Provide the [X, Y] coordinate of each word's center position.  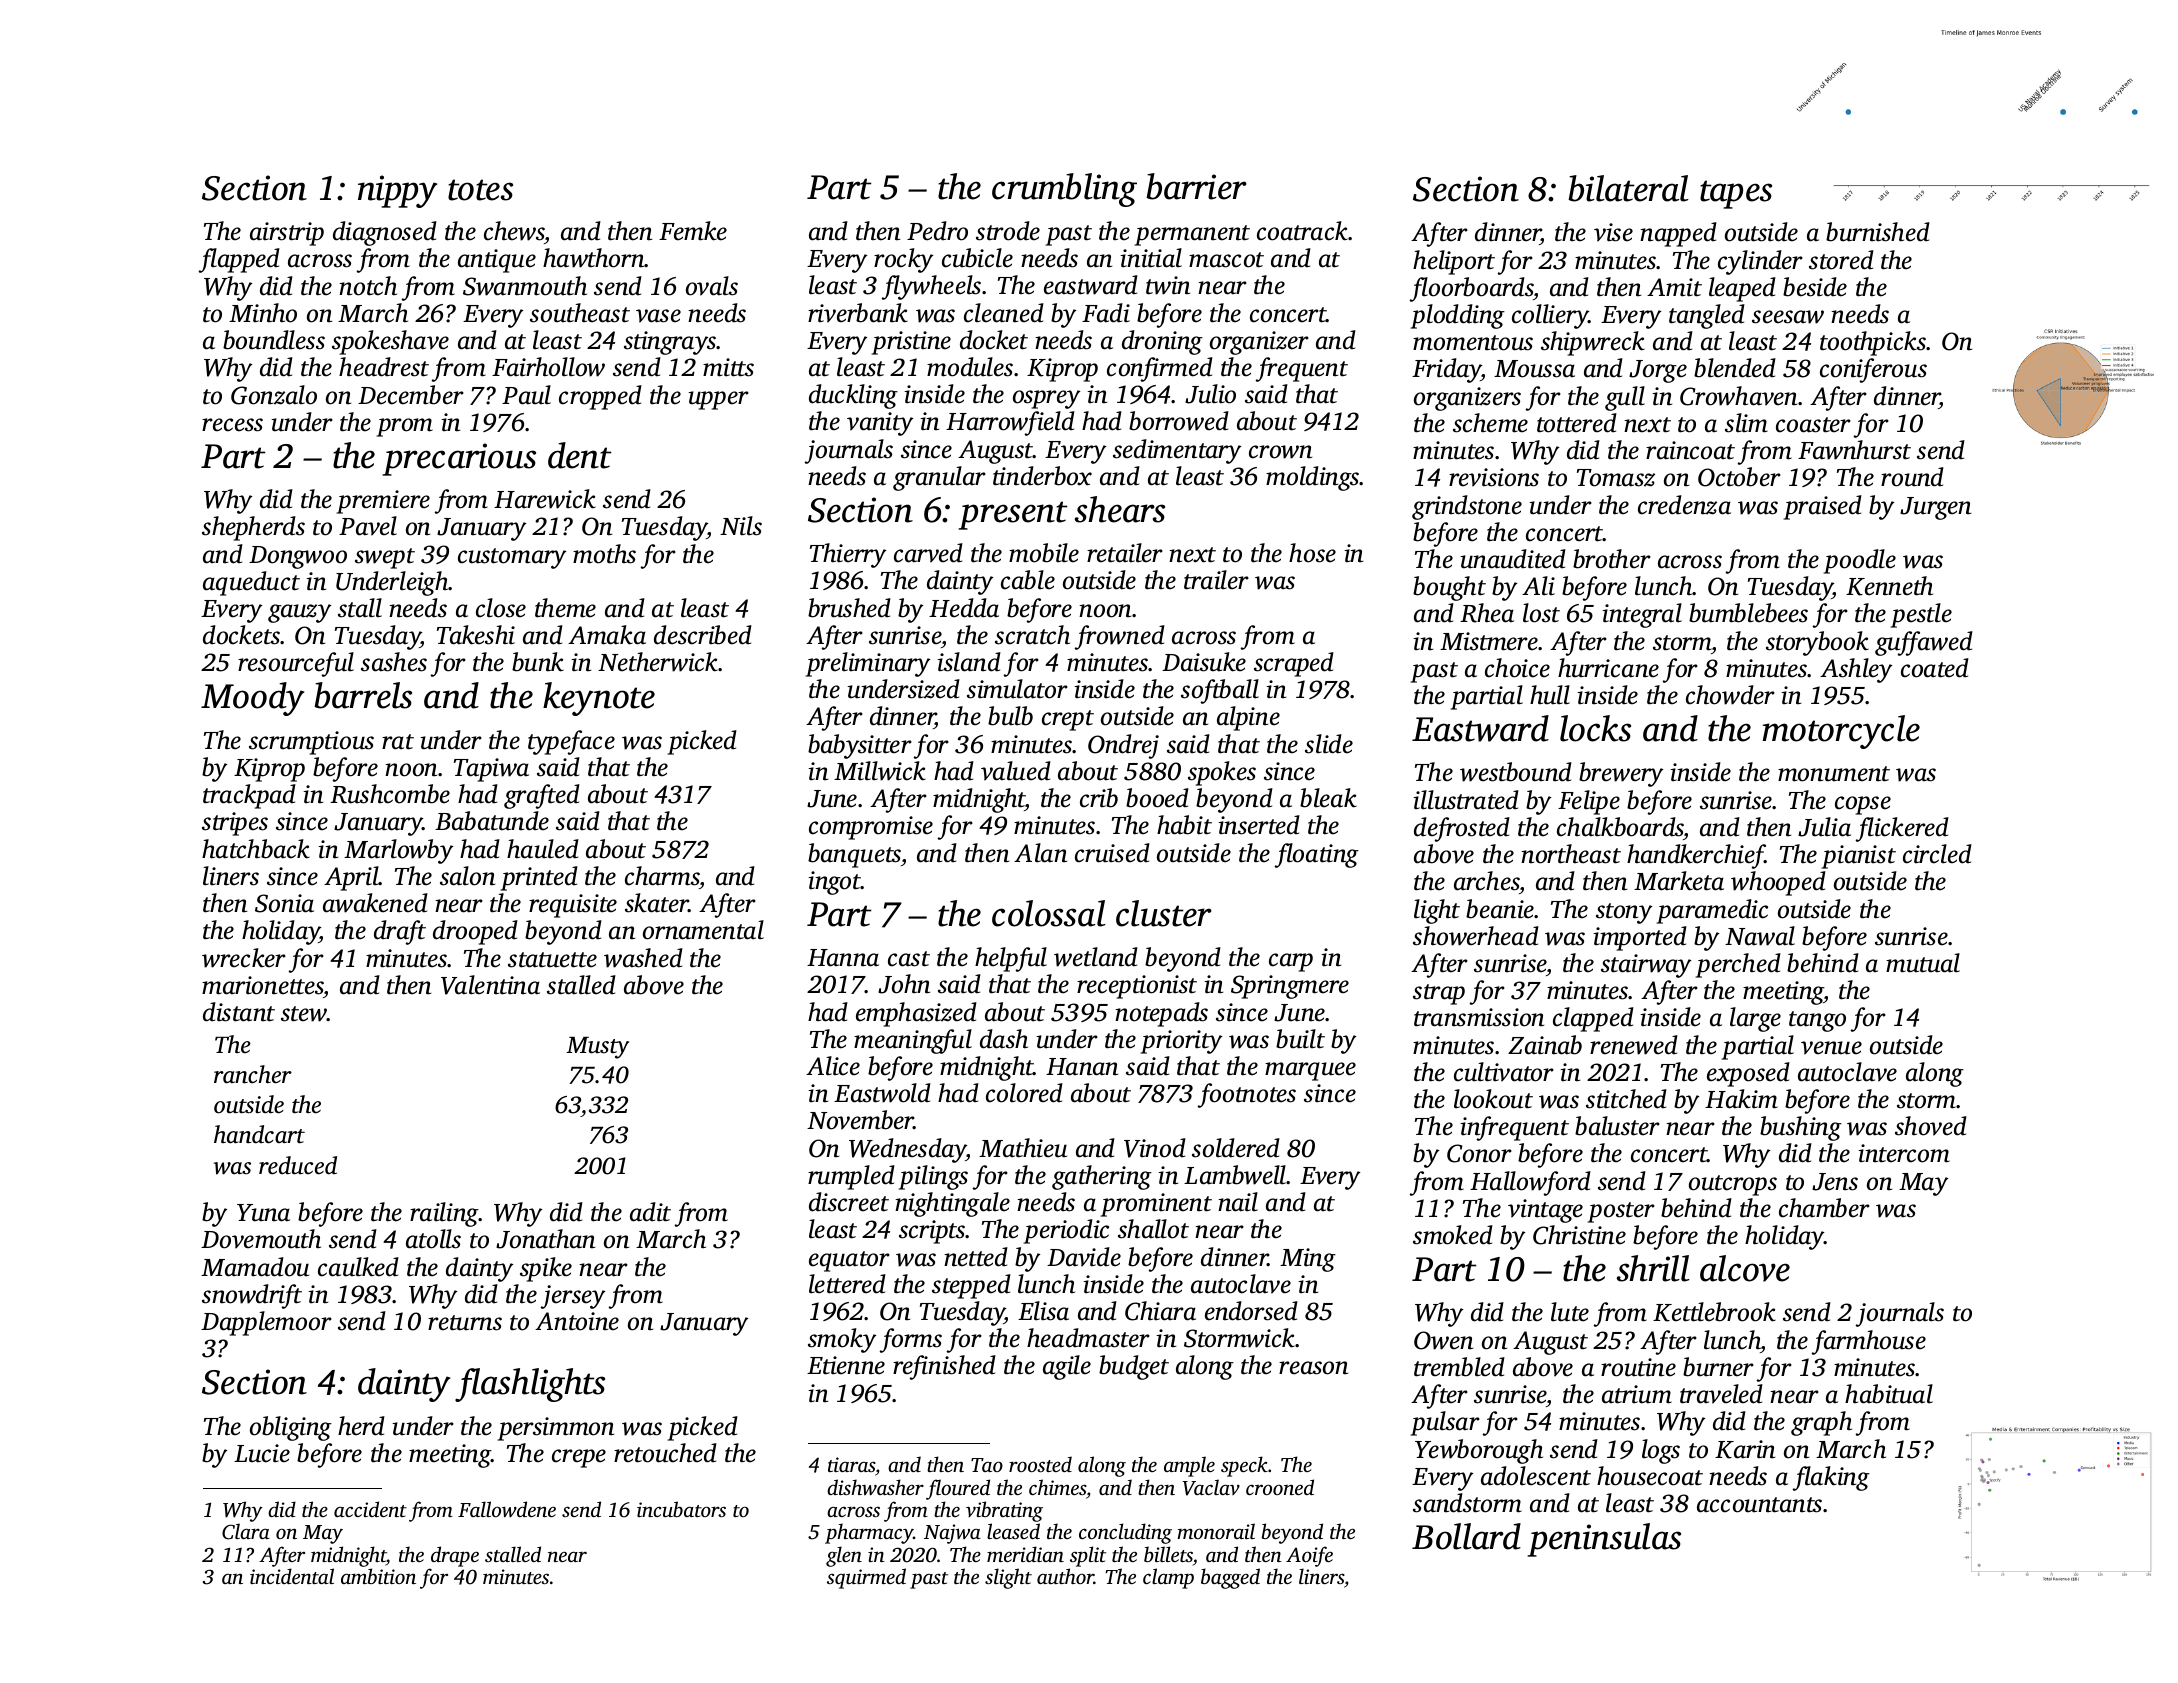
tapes [1736, 194]
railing [444, 1214]
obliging [291, 1428]
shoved [1931, 1126]
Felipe [1589, 802]
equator [849, 1261]
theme [565, 608]
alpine [1248, 718]
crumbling [1064, 190]
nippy [397, 191]
